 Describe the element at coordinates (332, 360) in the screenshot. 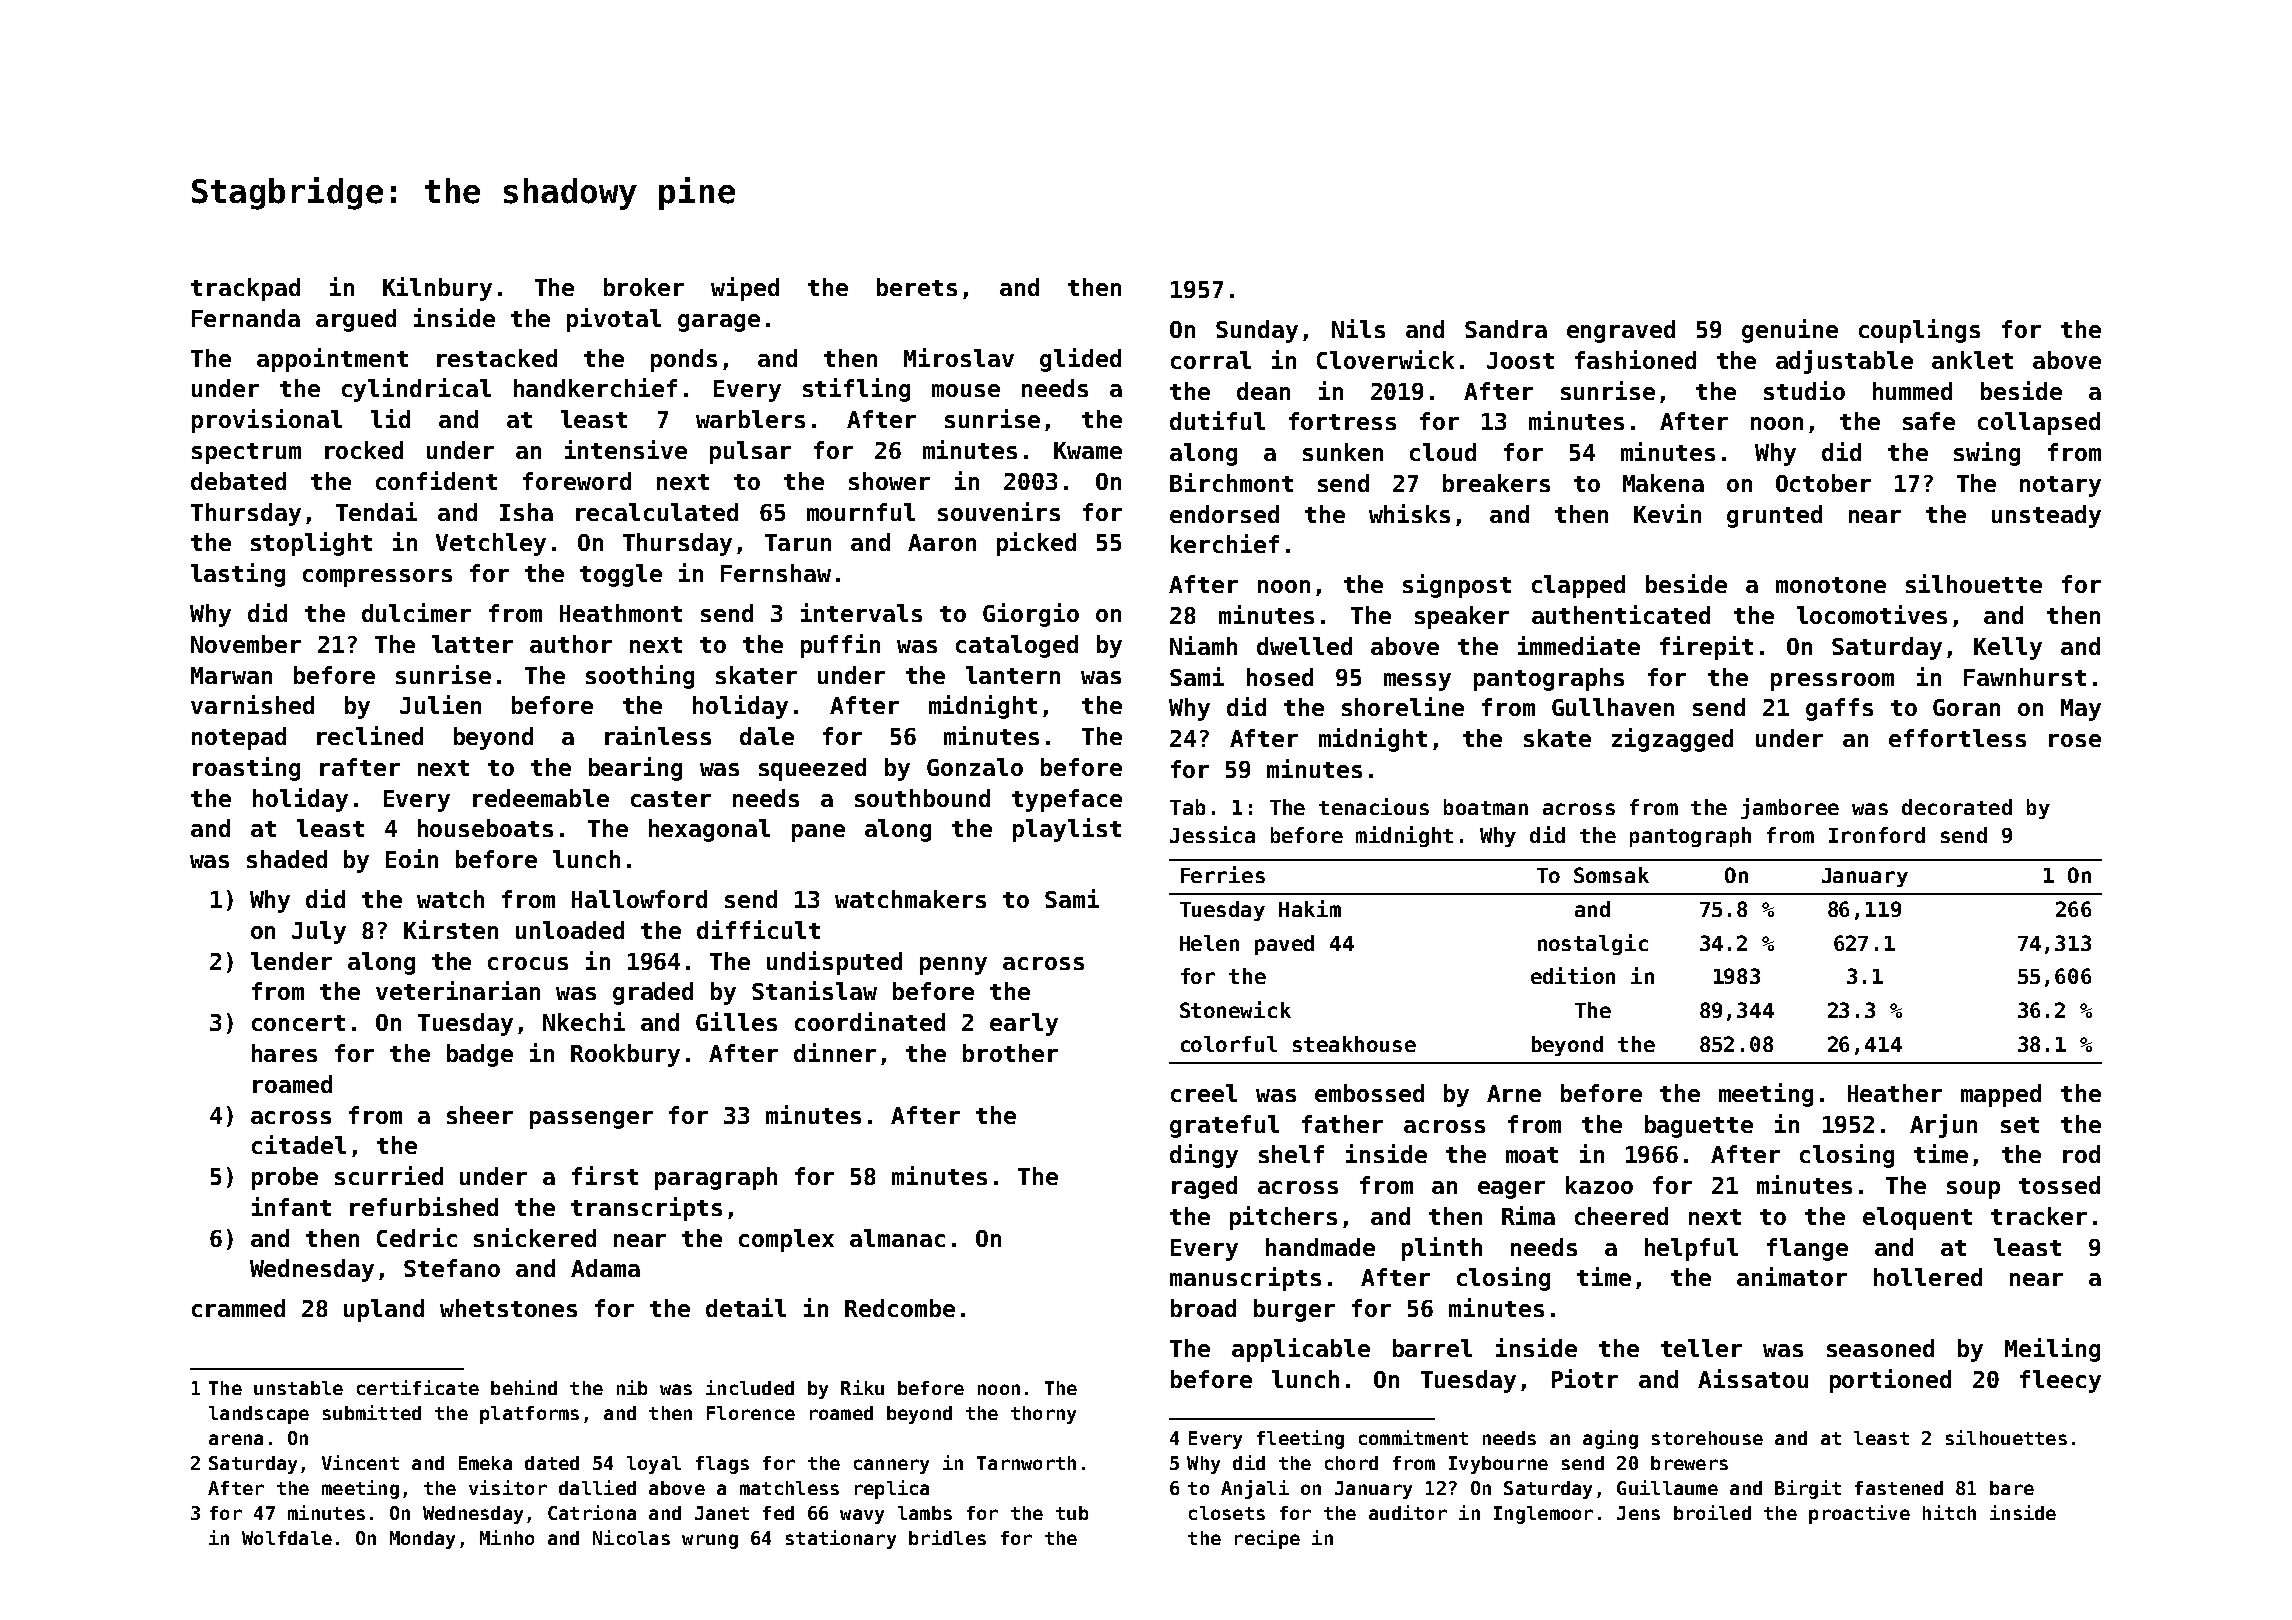

I see `appointment` at that location.
